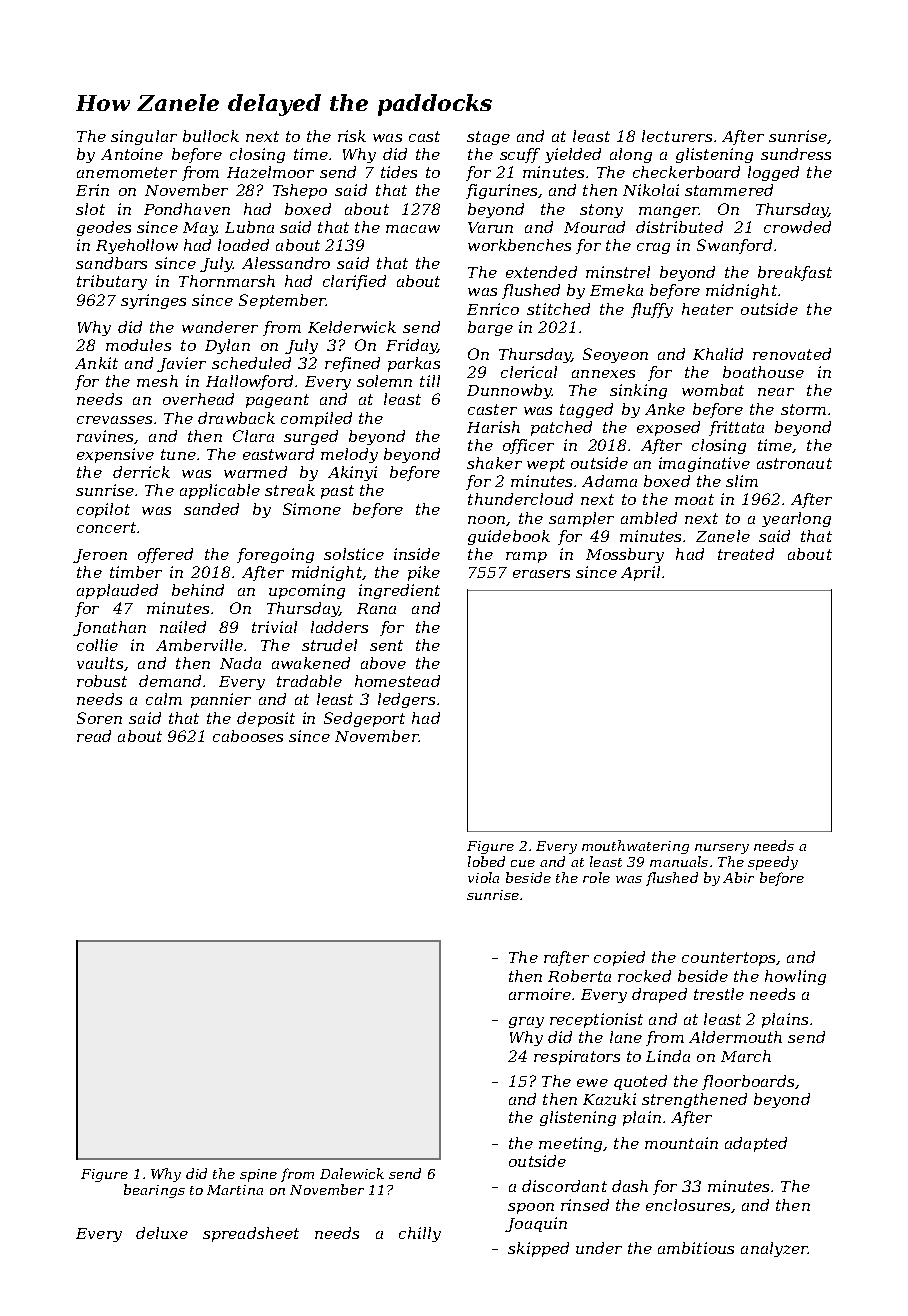 The image size is (908, 1316). What do you see at coordinates (483, 877) in the document?
I see `viola` at bounding box center [483, 877].
